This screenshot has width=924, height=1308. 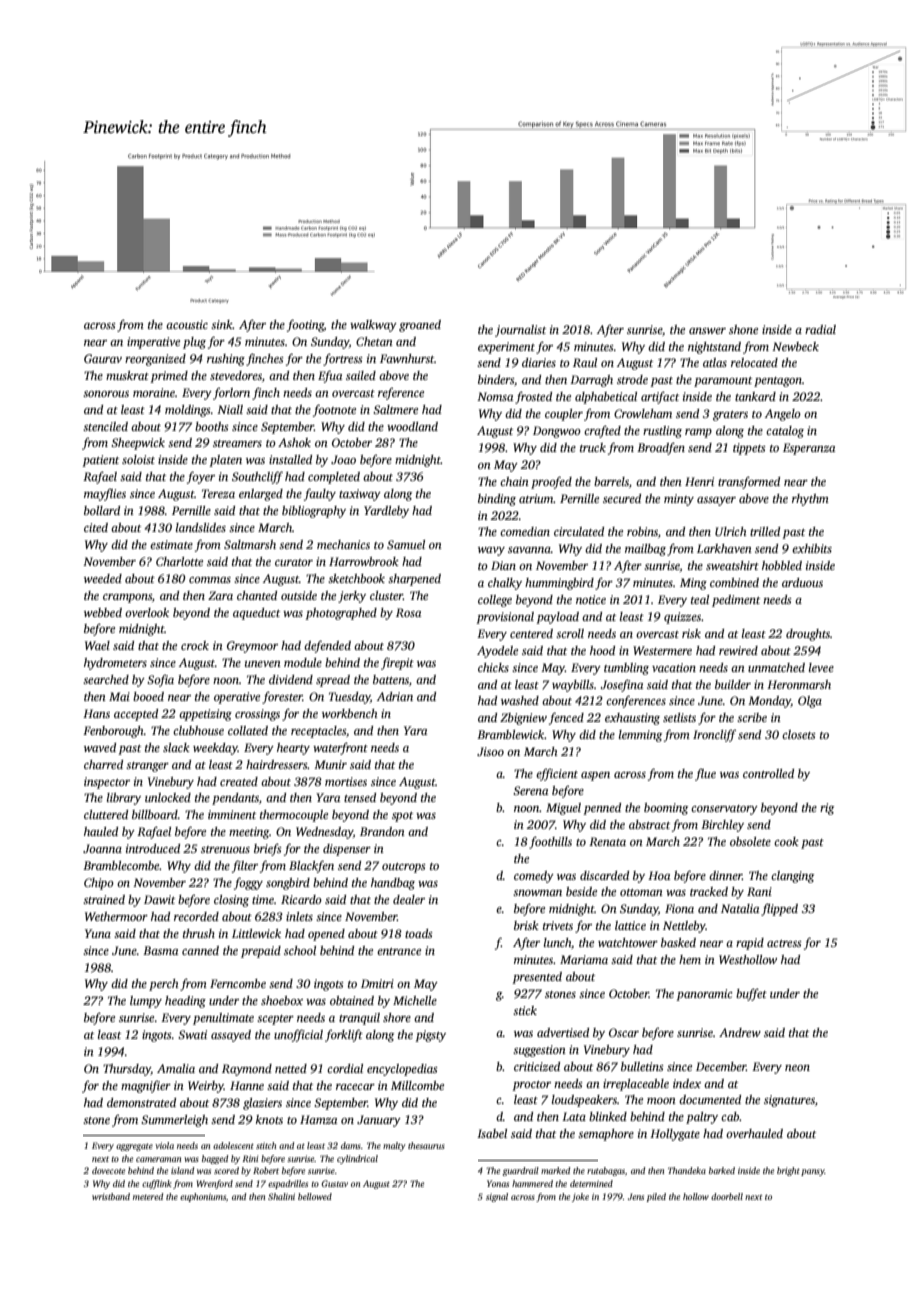 I want to click on euphoniums, so click(x=203, y=1197).
